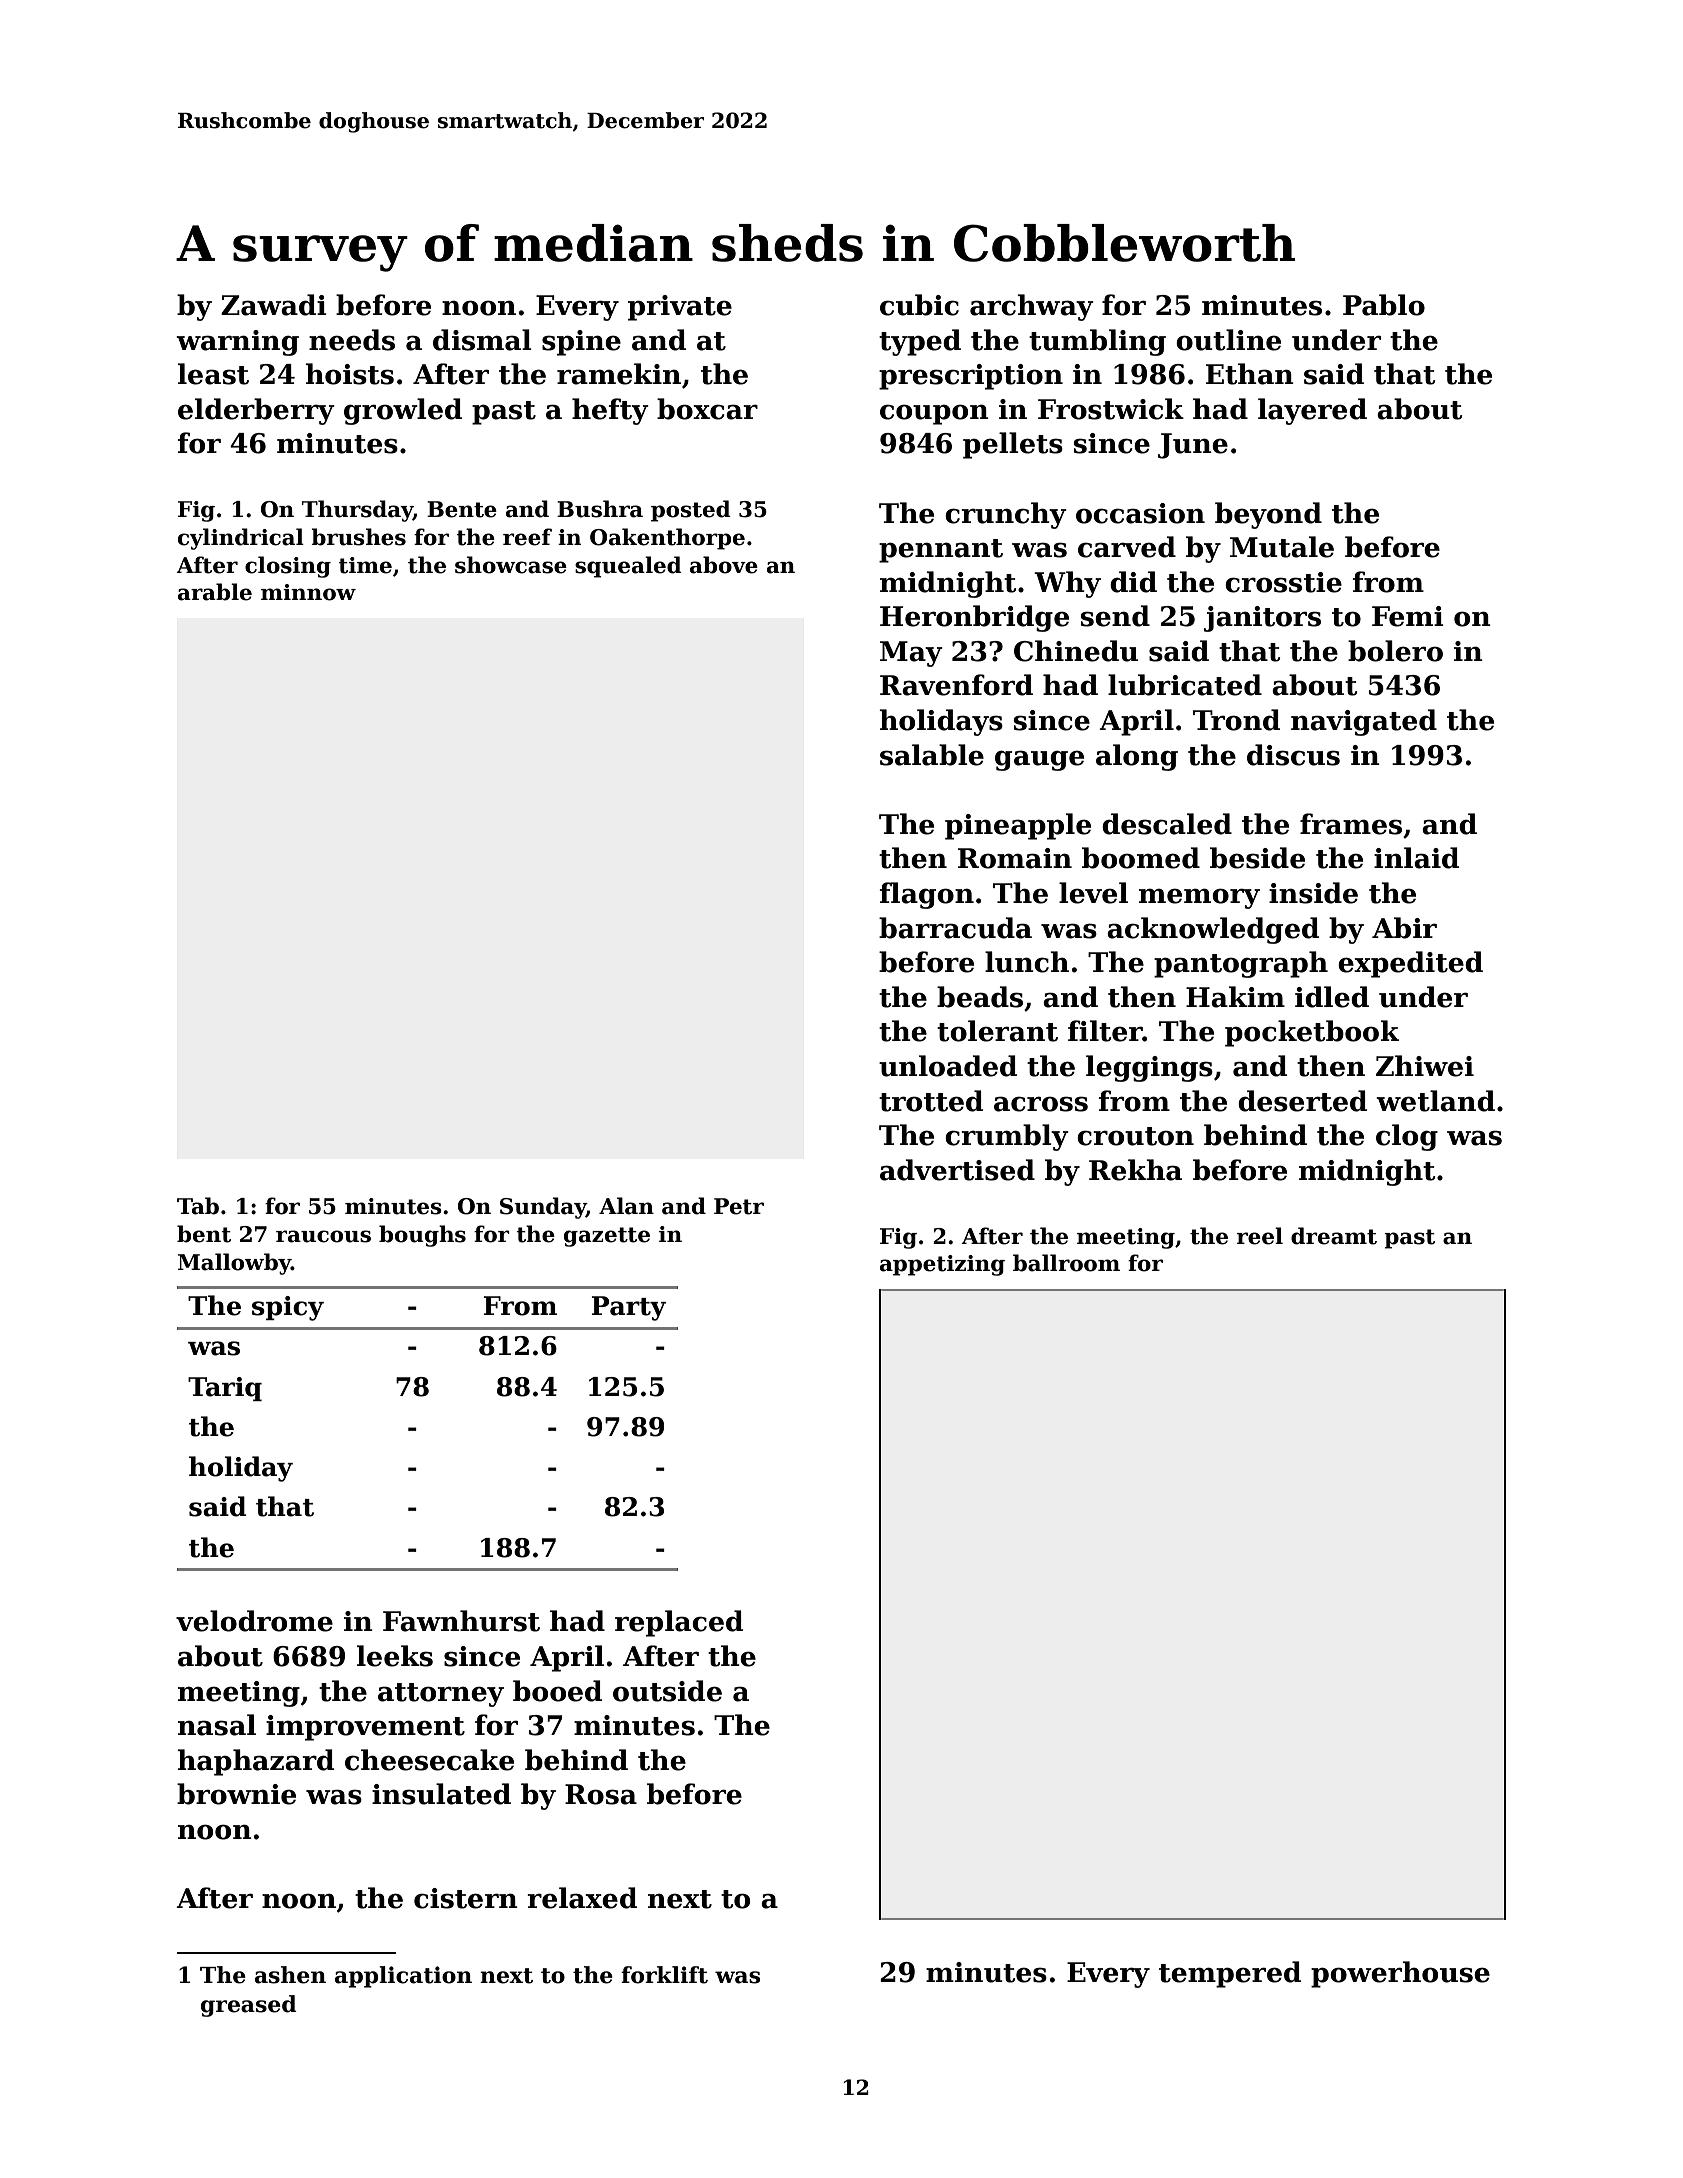  What do you see at coordinates (707, 409) in the screenshot?
I see `boxcar` at bounding box center [707, 409].
